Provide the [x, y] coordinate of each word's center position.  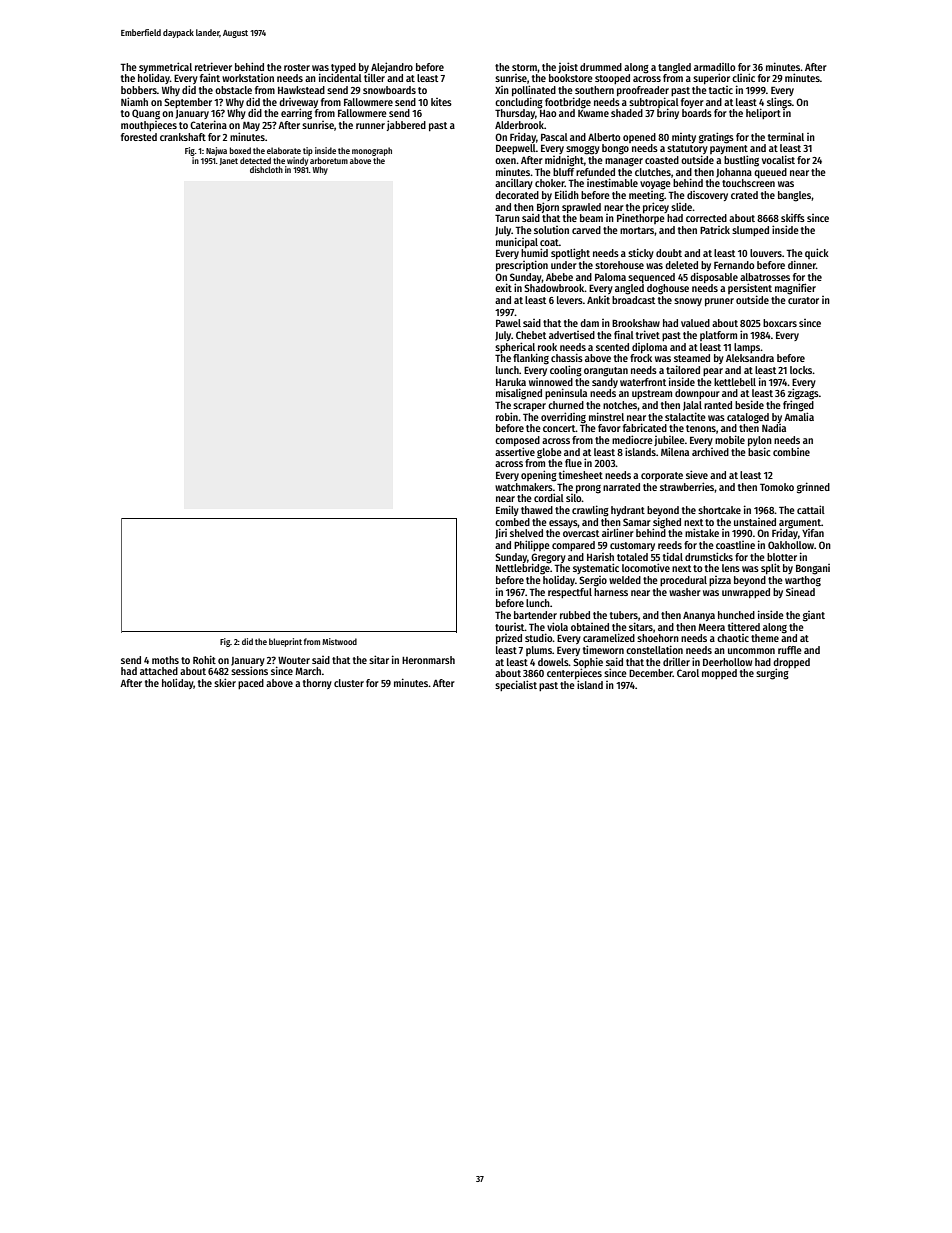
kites [441, 102]
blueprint [285, 642]
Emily [507, 510]
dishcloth [266, 169]
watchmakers [524, 487]
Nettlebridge [523, 569]
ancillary [514, 184]
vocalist [778, 159]
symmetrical [165, 68]
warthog [803, 581]
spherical [515, 347]
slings [779, 103]
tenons [701, 428]
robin [507, 416]
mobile [730, 439]
